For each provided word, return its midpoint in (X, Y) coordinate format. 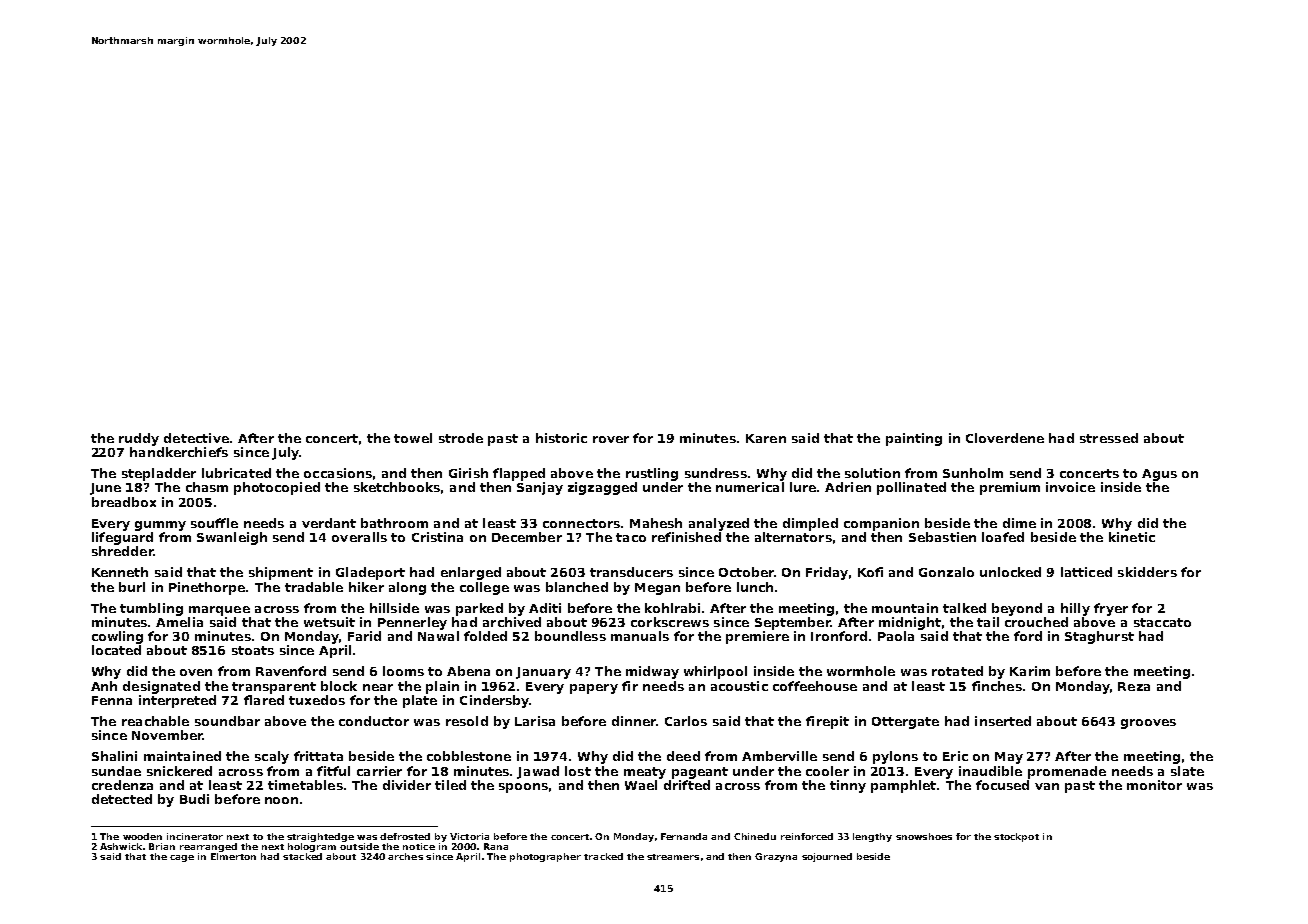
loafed (1003, 537)
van (1047, 786)
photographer (545, 857)
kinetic (1132, 537)
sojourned (827, 857)
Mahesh (656, 523)
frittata (318, 756)
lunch (755, 587)
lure (803, 487)
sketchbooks (397, 487)
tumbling (151, 609)
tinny (848, 786)
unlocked (1010, 572)
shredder (123, 551)
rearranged (208, 847)
